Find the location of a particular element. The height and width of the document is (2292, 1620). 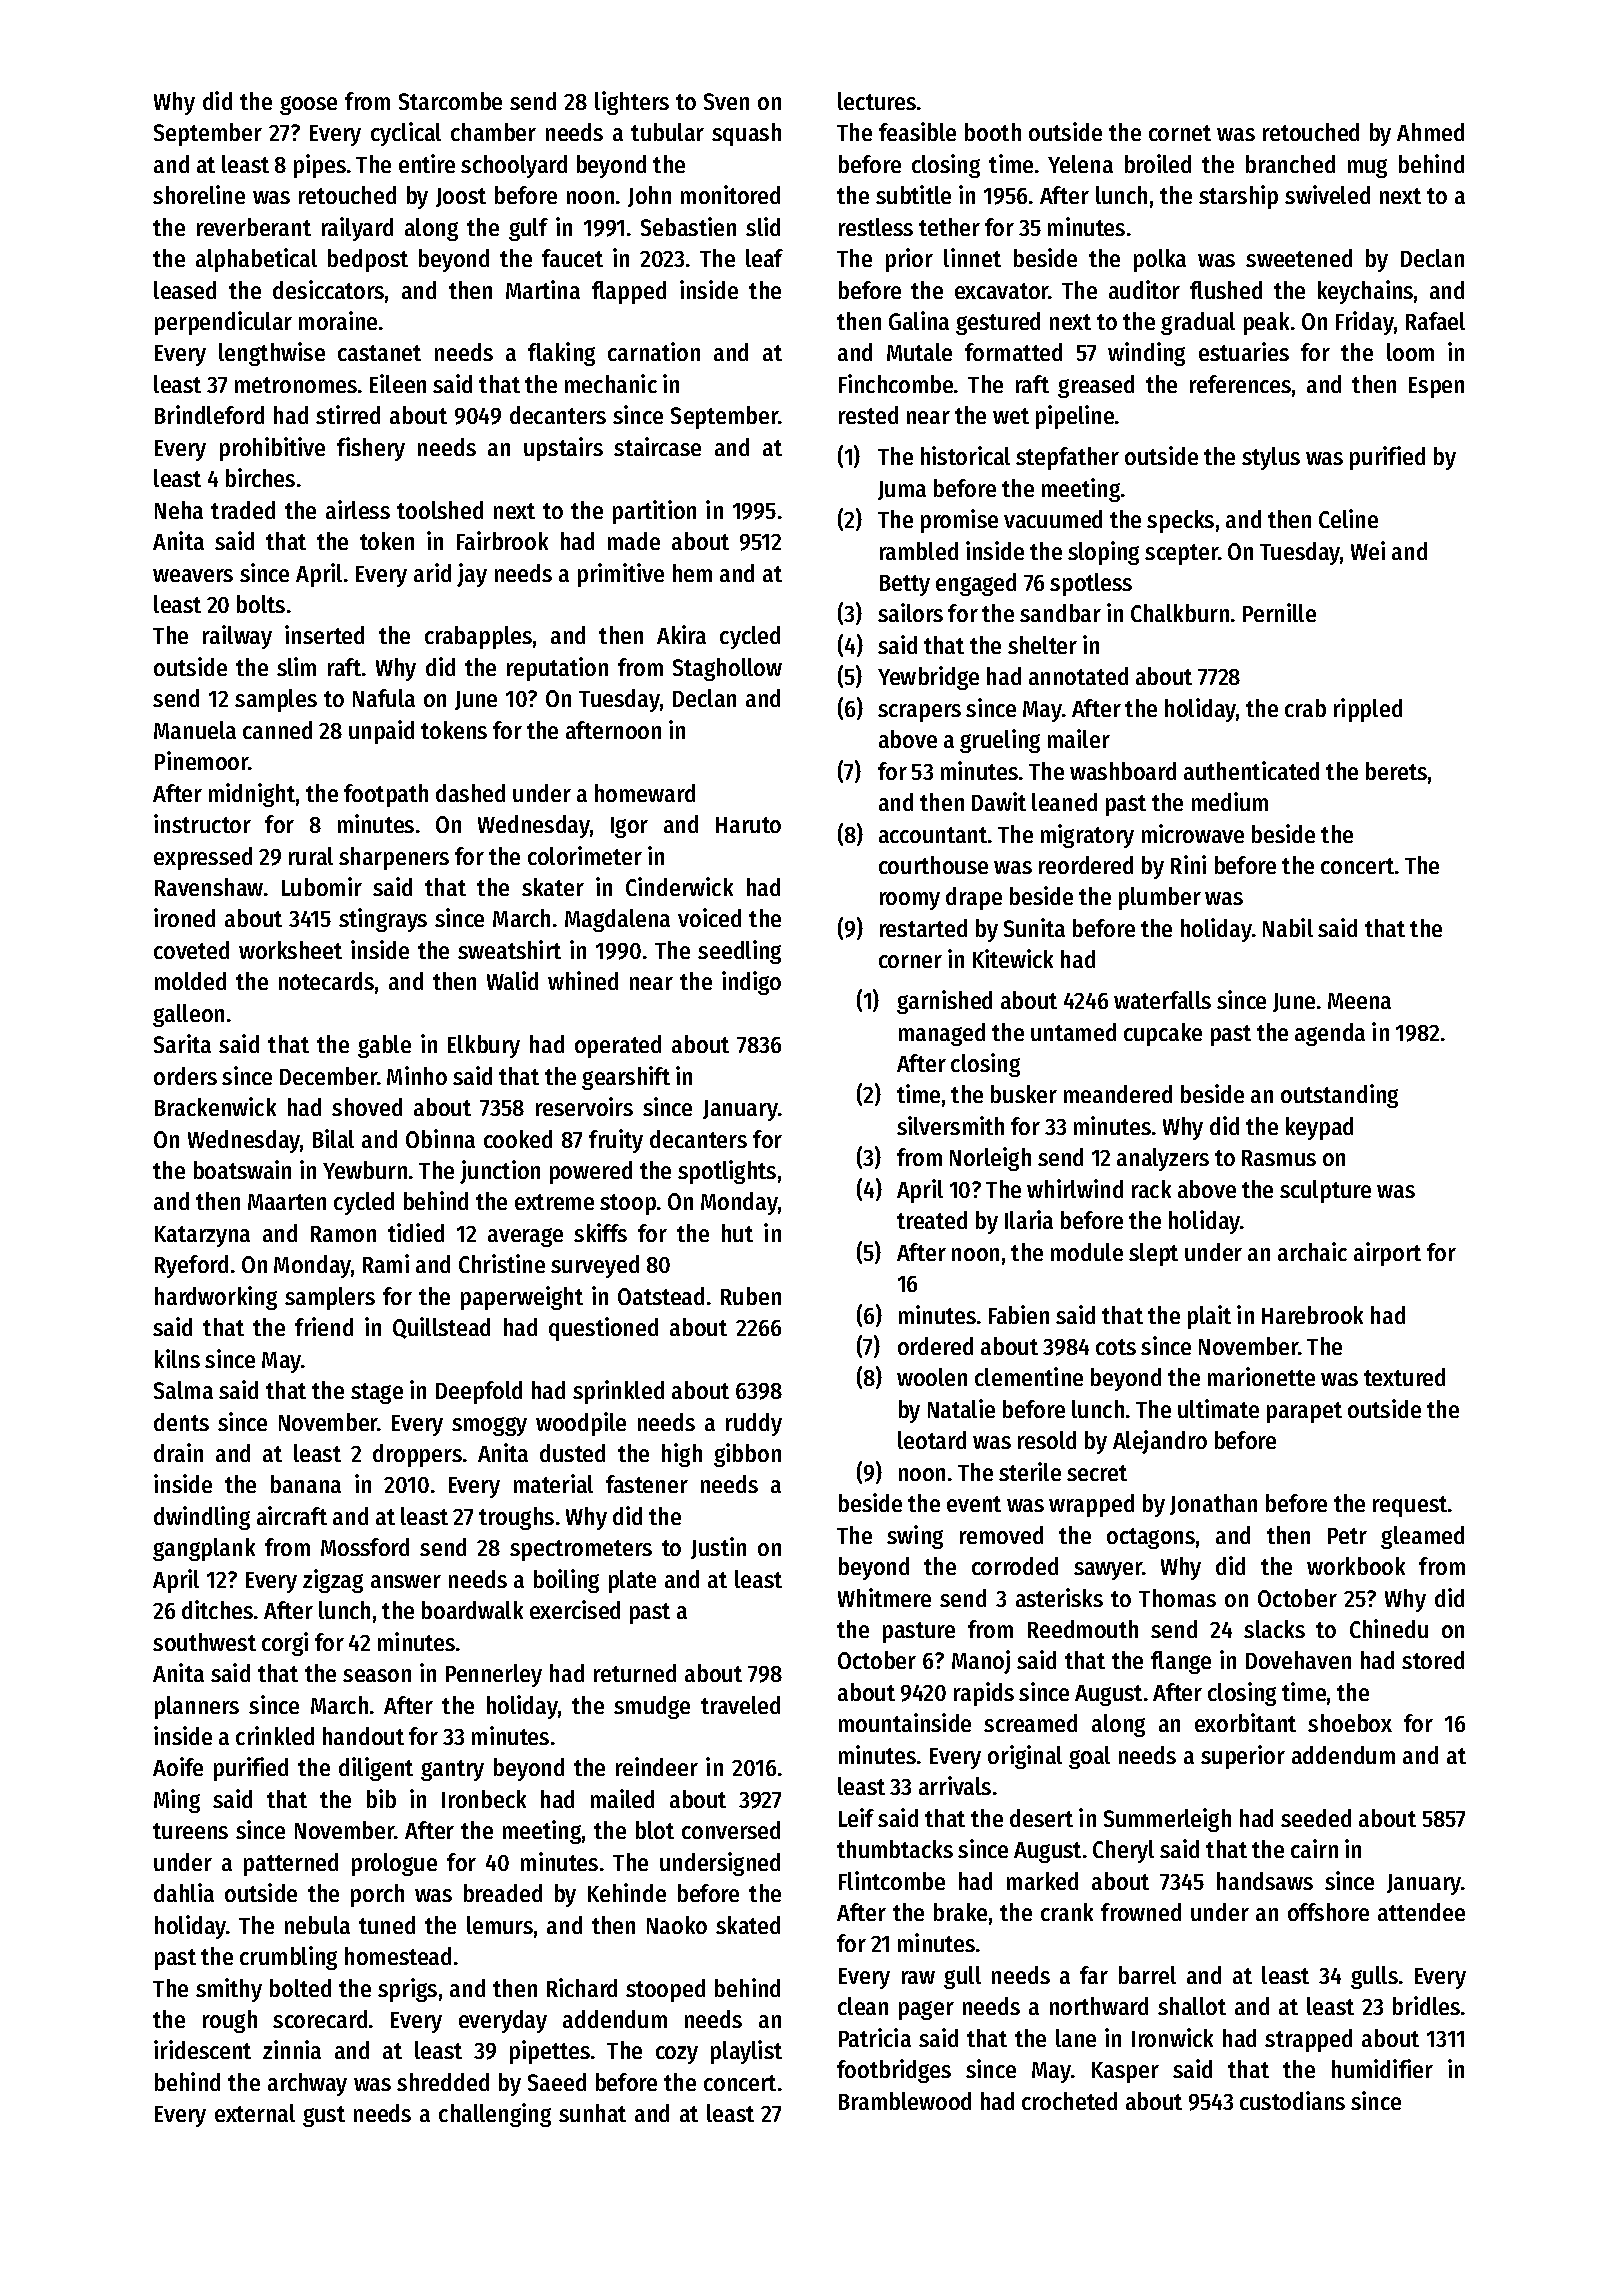

expressed is located at coordinates (203, 858).
